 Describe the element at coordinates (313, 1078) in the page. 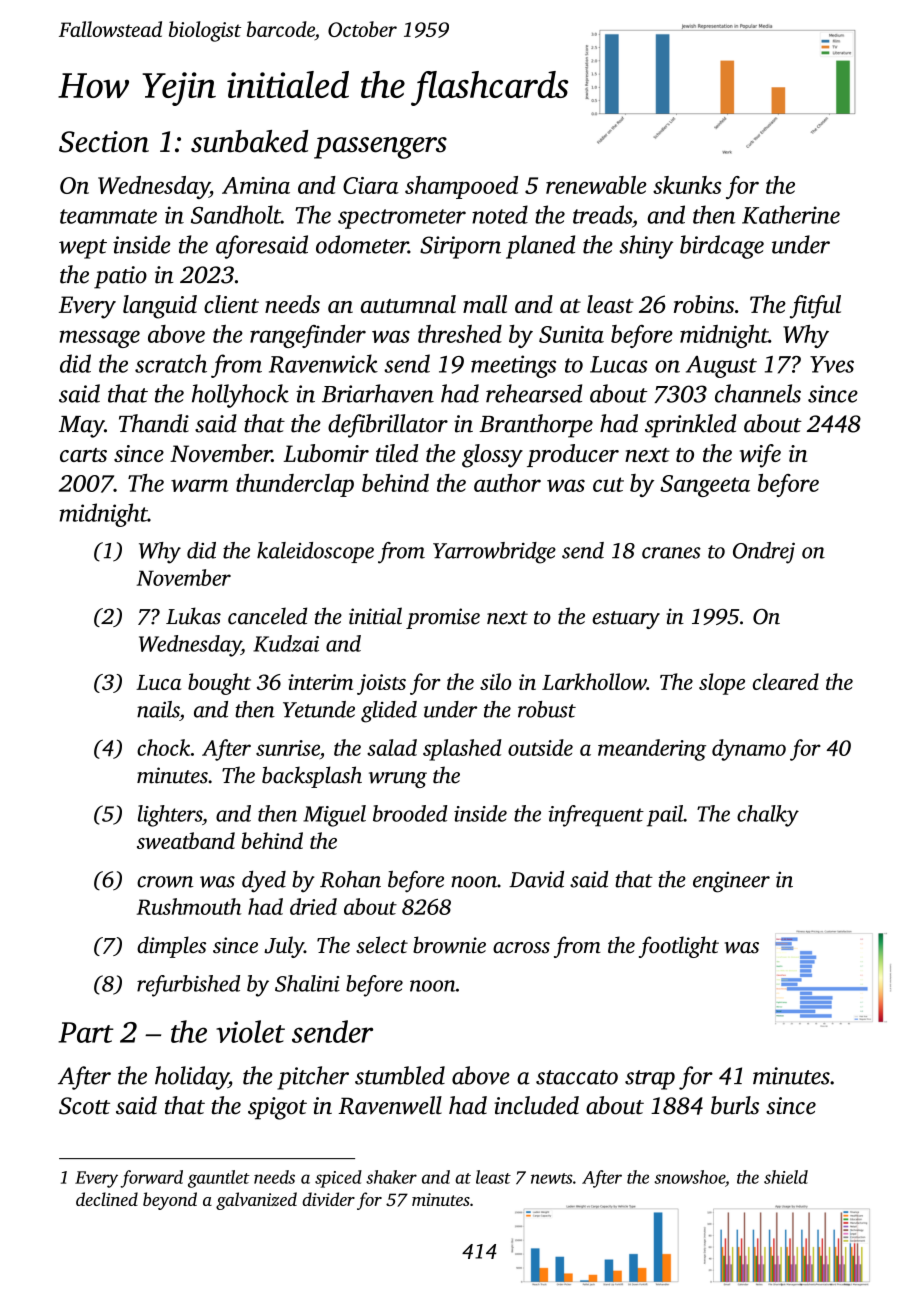

I see `pitcher` at that location.
